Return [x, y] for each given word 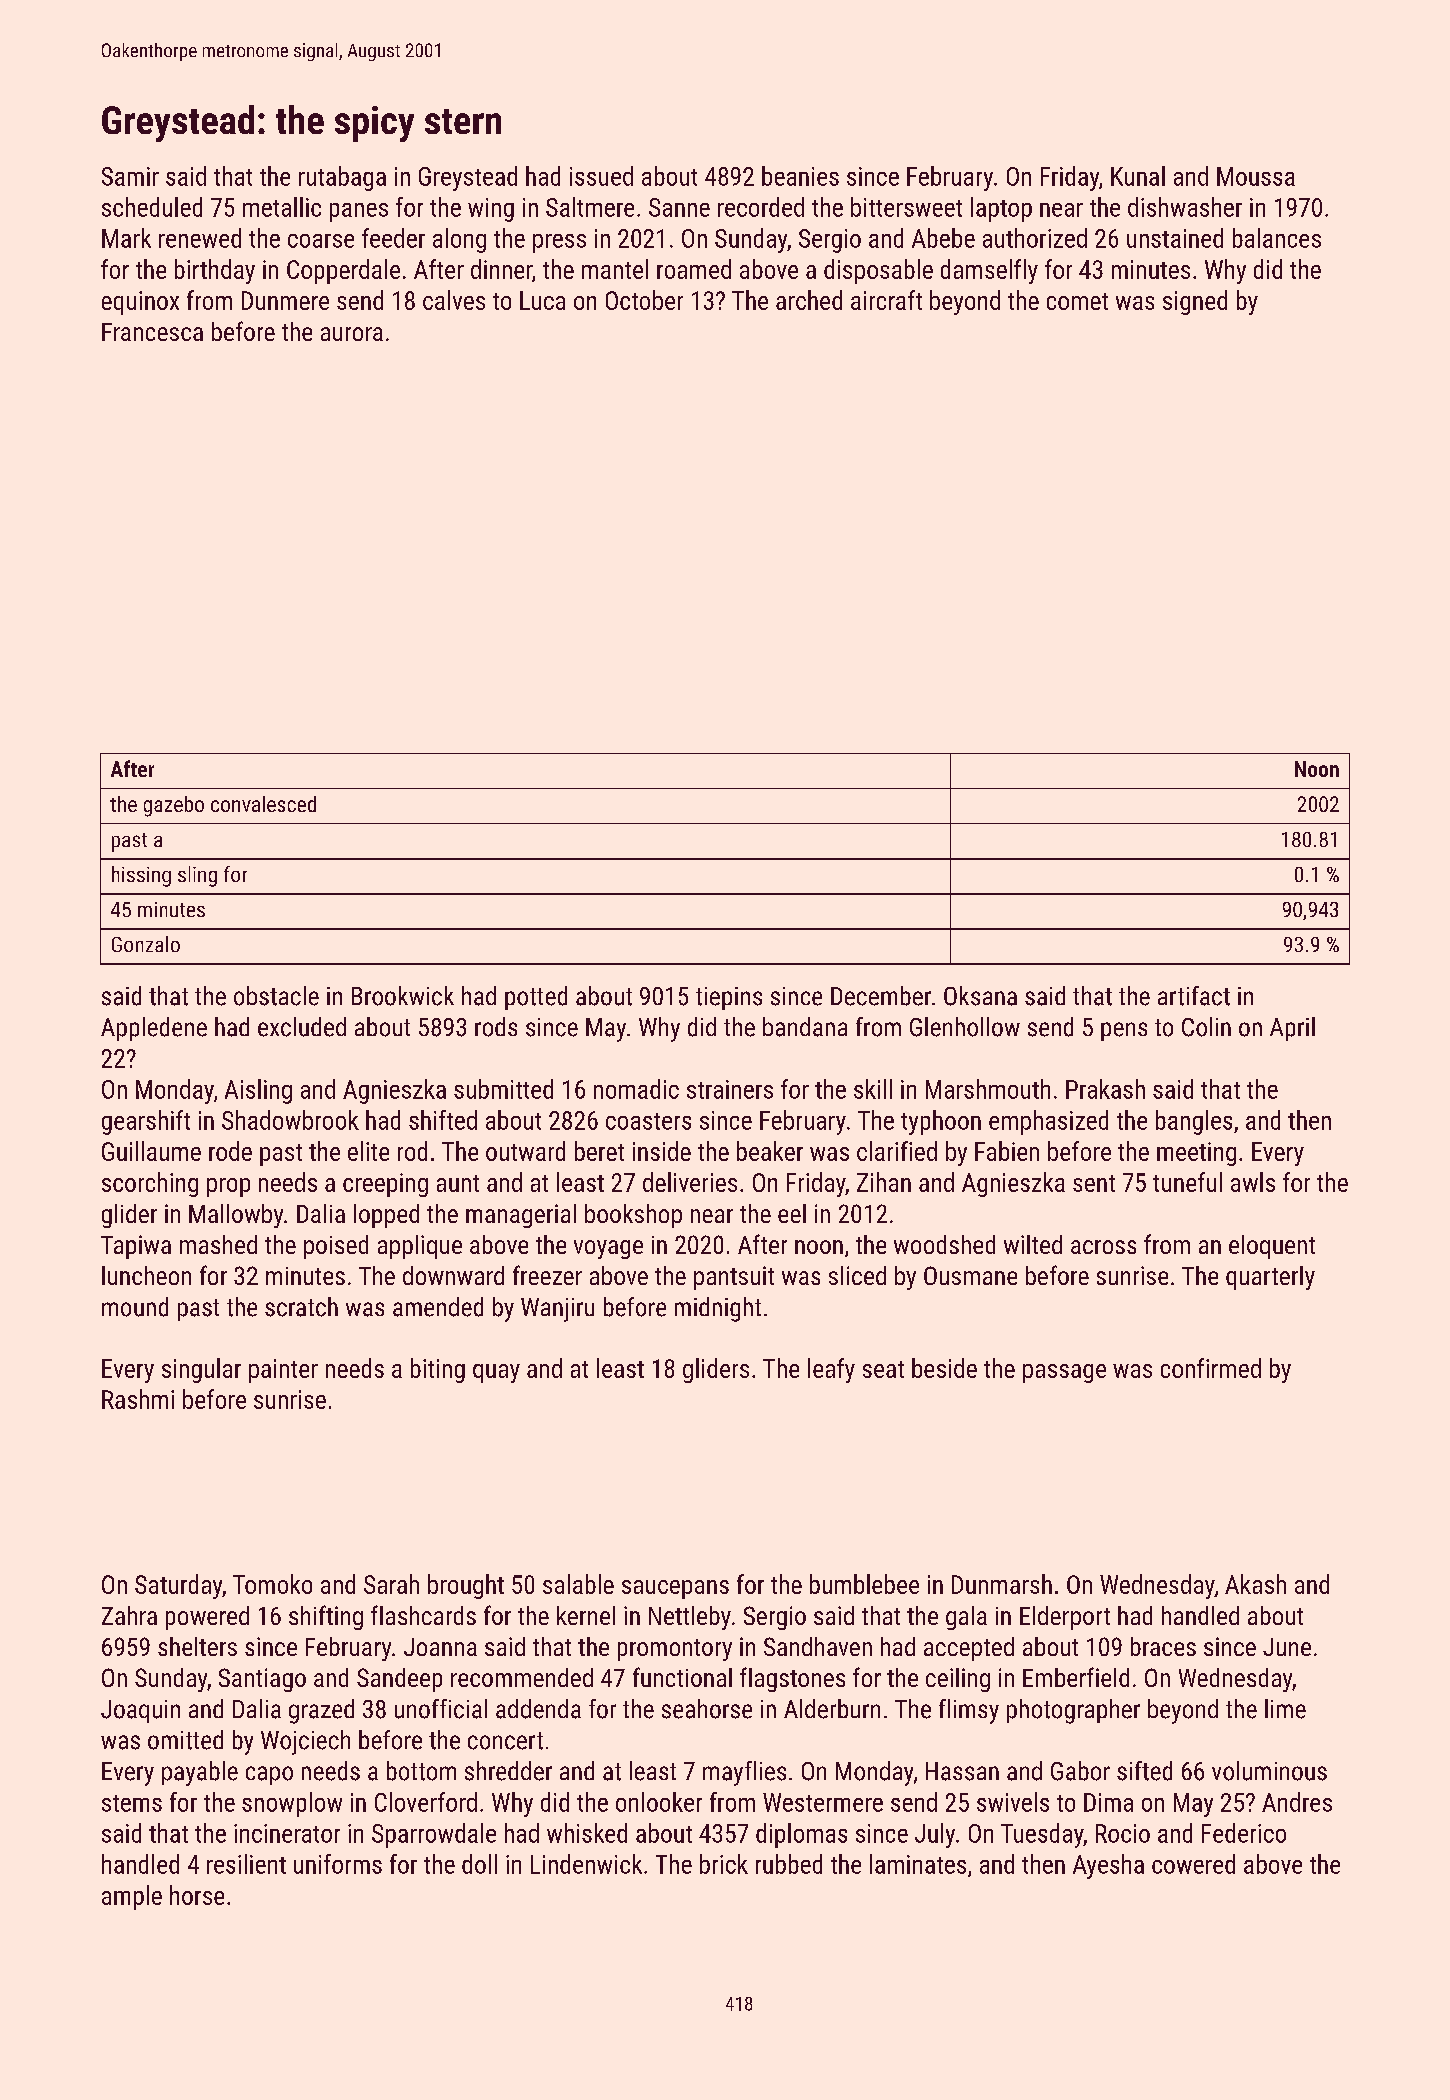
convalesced [263, 804]
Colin [1206, 1027]
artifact [1194, 996]
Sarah [391, 1584]
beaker [770, 1151]
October [644, 300]
